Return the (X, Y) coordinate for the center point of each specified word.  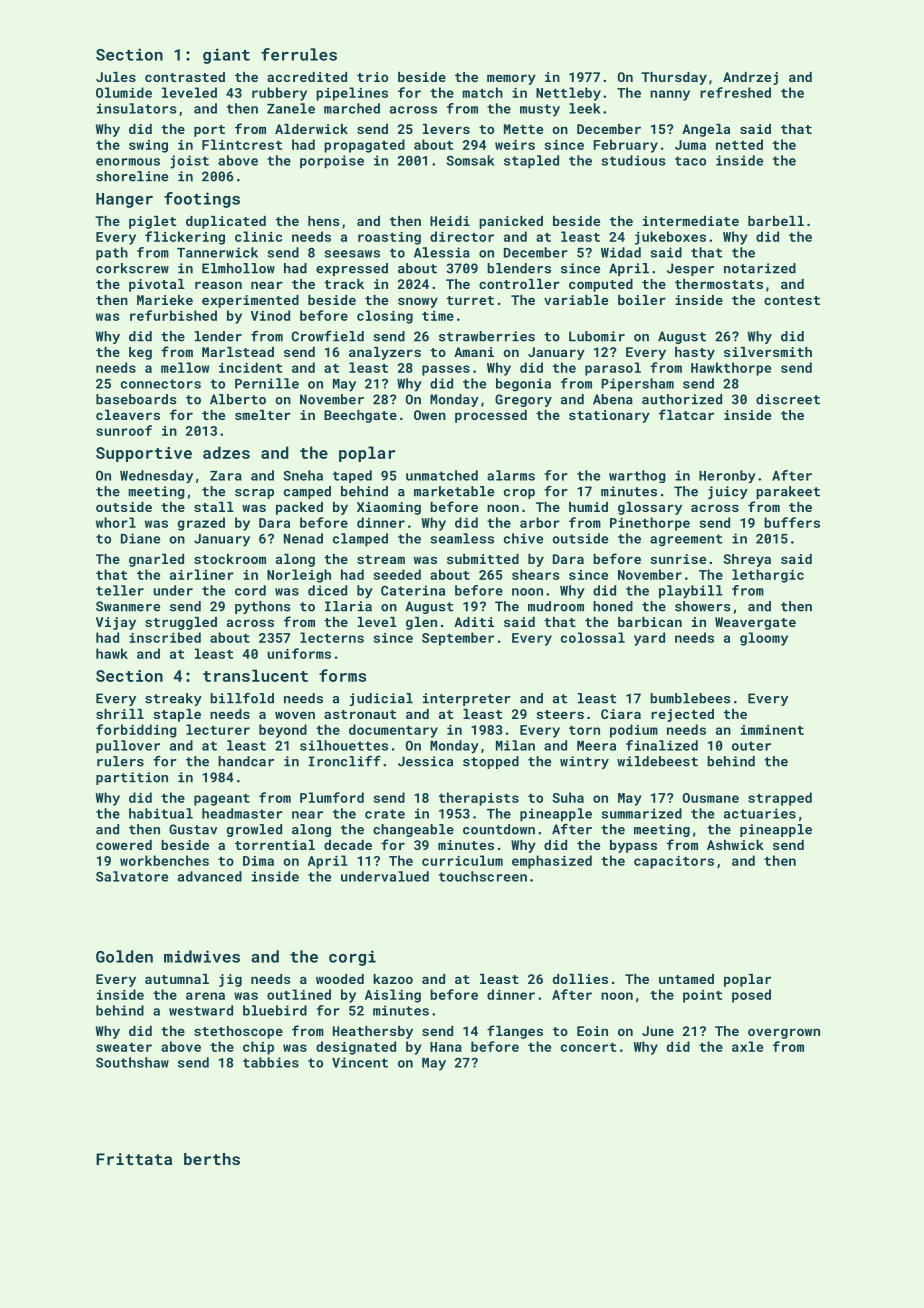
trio (372, 77)
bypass (633, 846)
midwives (202, 956)
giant (226, 56)
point (702, 996)
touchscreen (483, 876)
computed (601, 285)
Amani (474, 352)
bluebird (275, 1010)
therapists (479, 799)
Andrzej (750, 78)
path (112, 254)
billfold (242, 698)
